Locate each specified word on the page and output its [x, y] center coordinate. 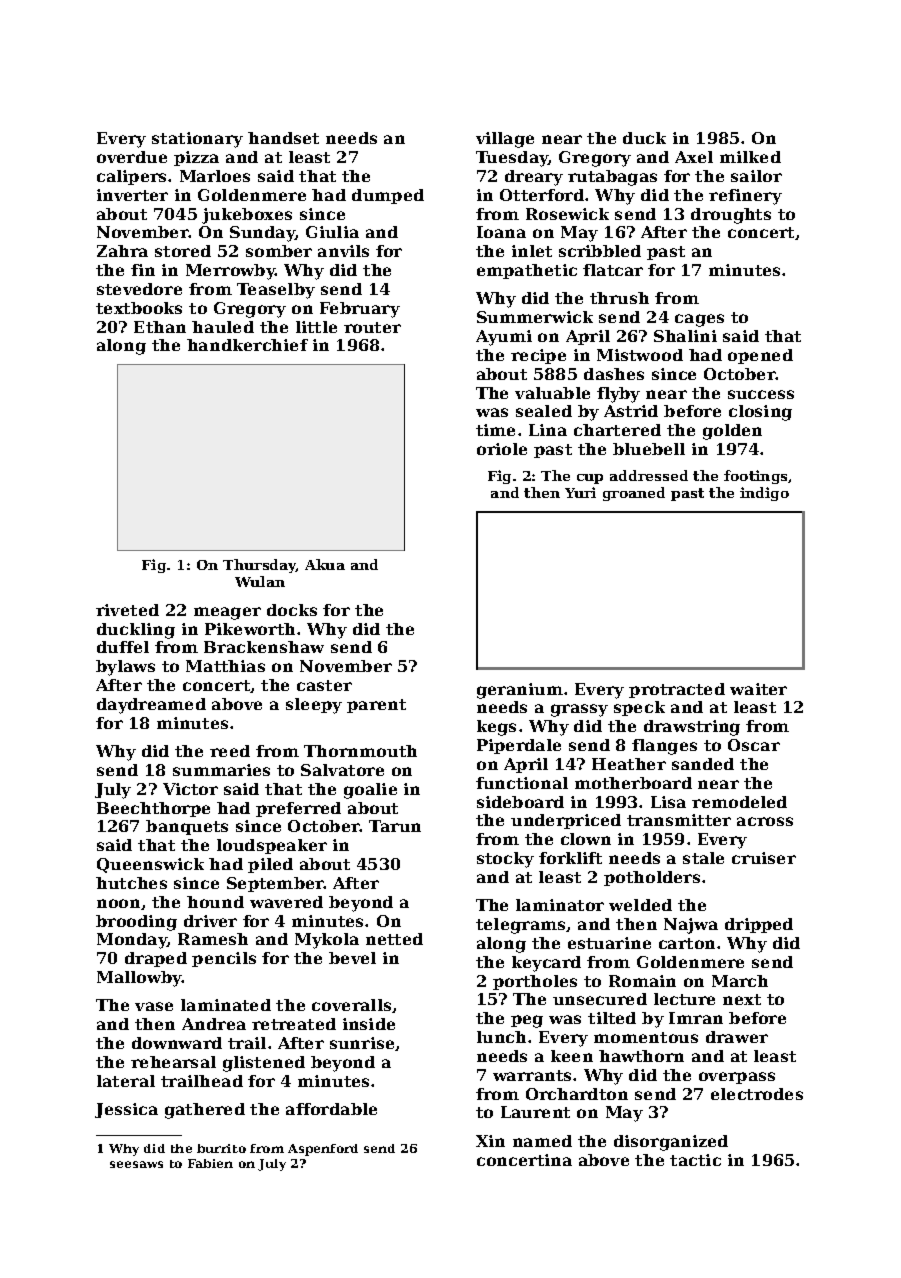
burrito [221, 1148]
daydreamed [151, 706]
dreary [534, 178]
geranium [520, 691]
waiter [758, 689]
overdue [132, 157]
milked [750, 157]
